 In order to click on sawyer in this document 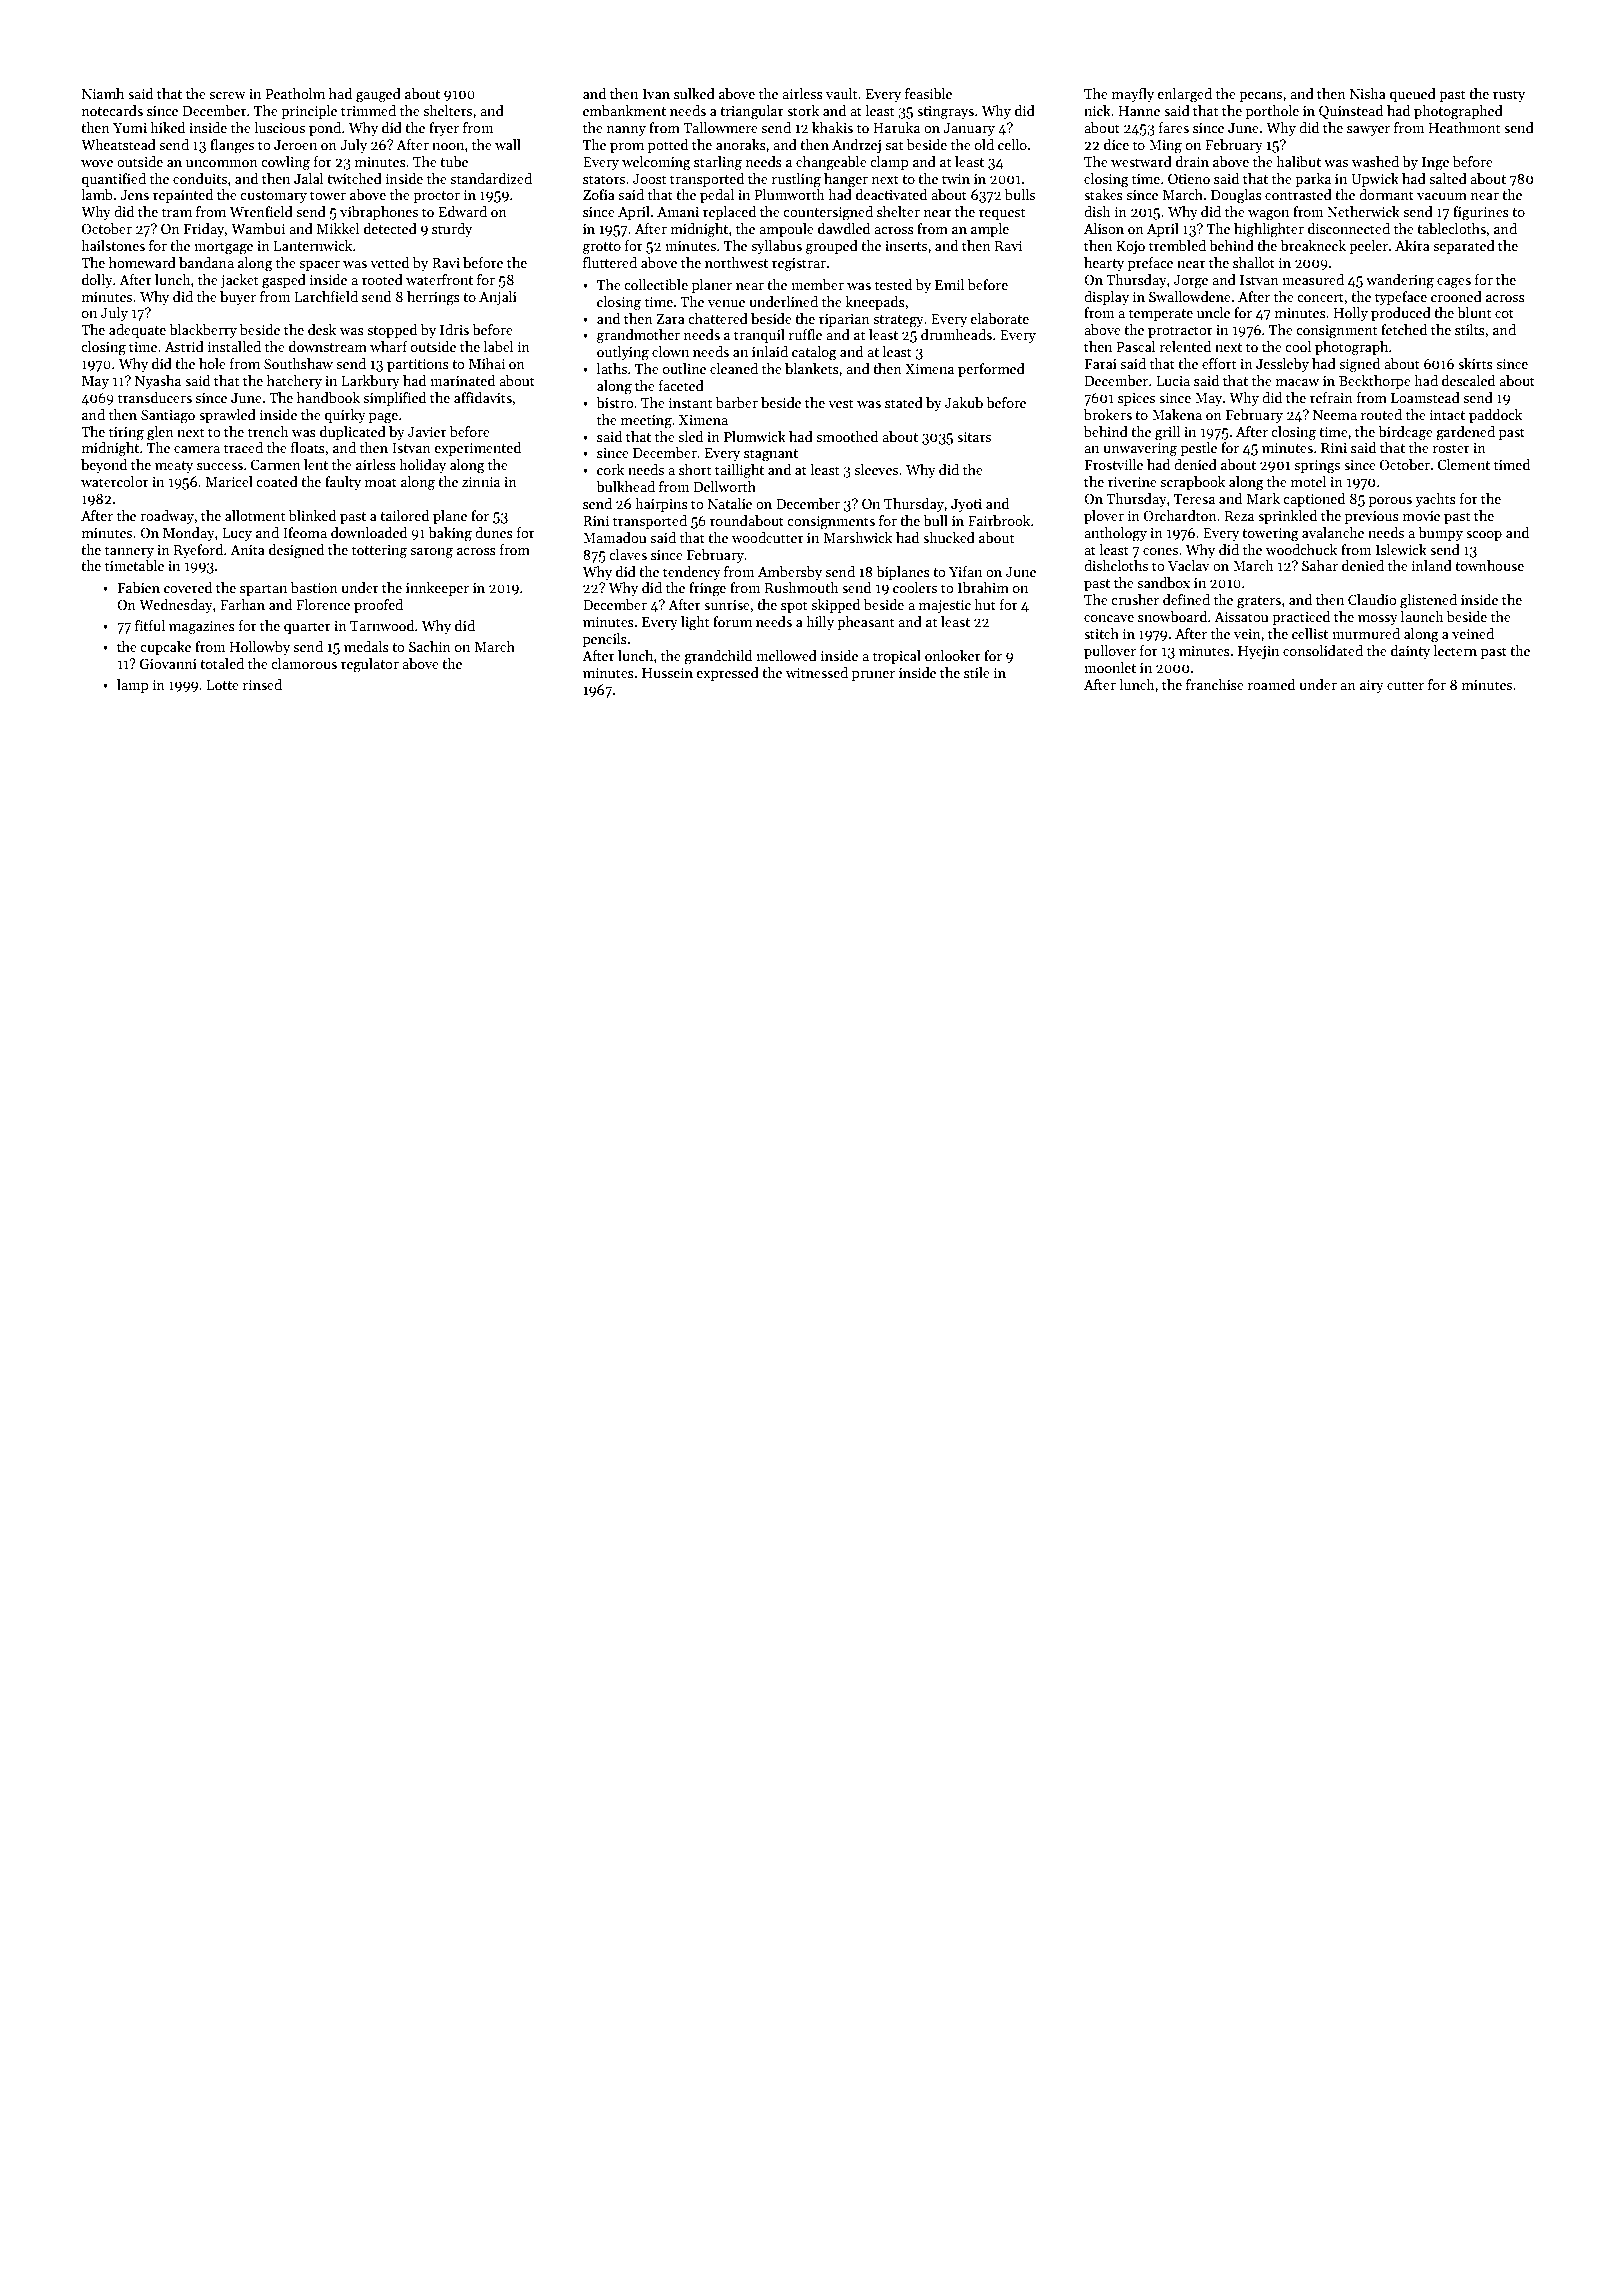, I will do `click(1368, 131)`.
